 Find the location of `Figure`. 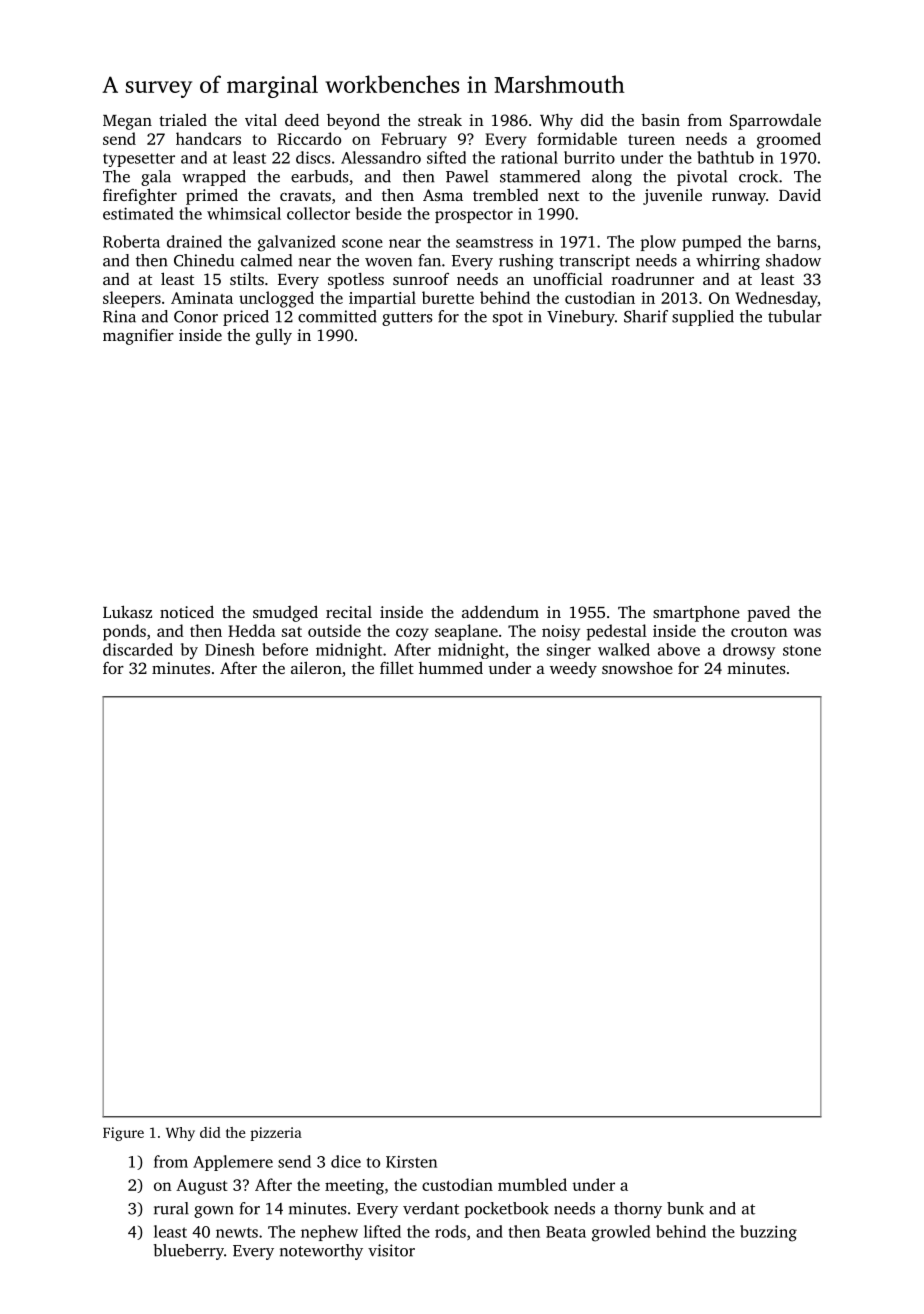

Figure is located at coordinates (123, 1134).
